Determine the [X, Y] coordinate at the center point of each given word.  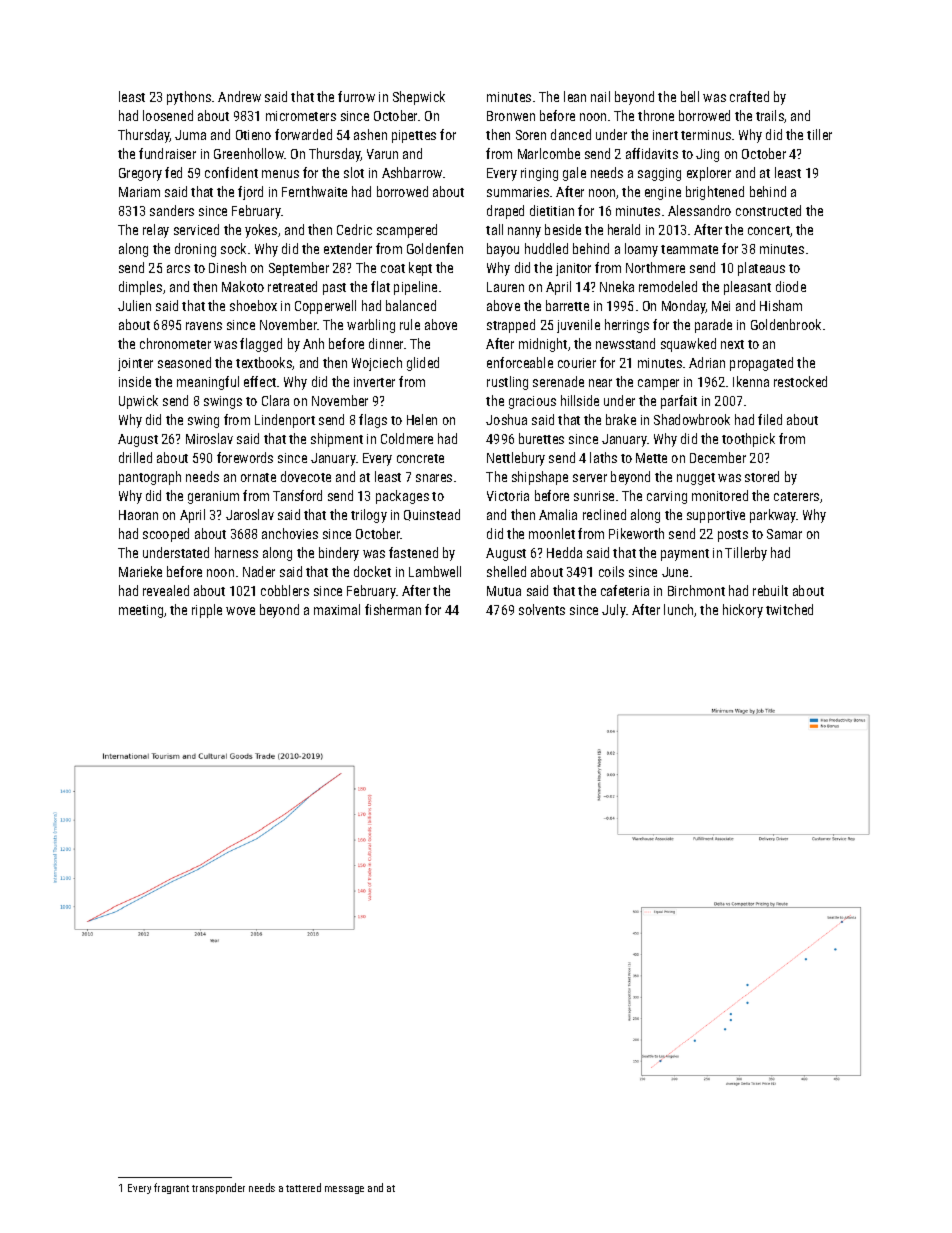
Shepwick [419, 98]
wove [240, 611]
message [344, 1190]
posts [733, 536]
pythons [189, 98]
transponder [218, 1188]
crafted [749, 96]
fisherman [393, 609]
